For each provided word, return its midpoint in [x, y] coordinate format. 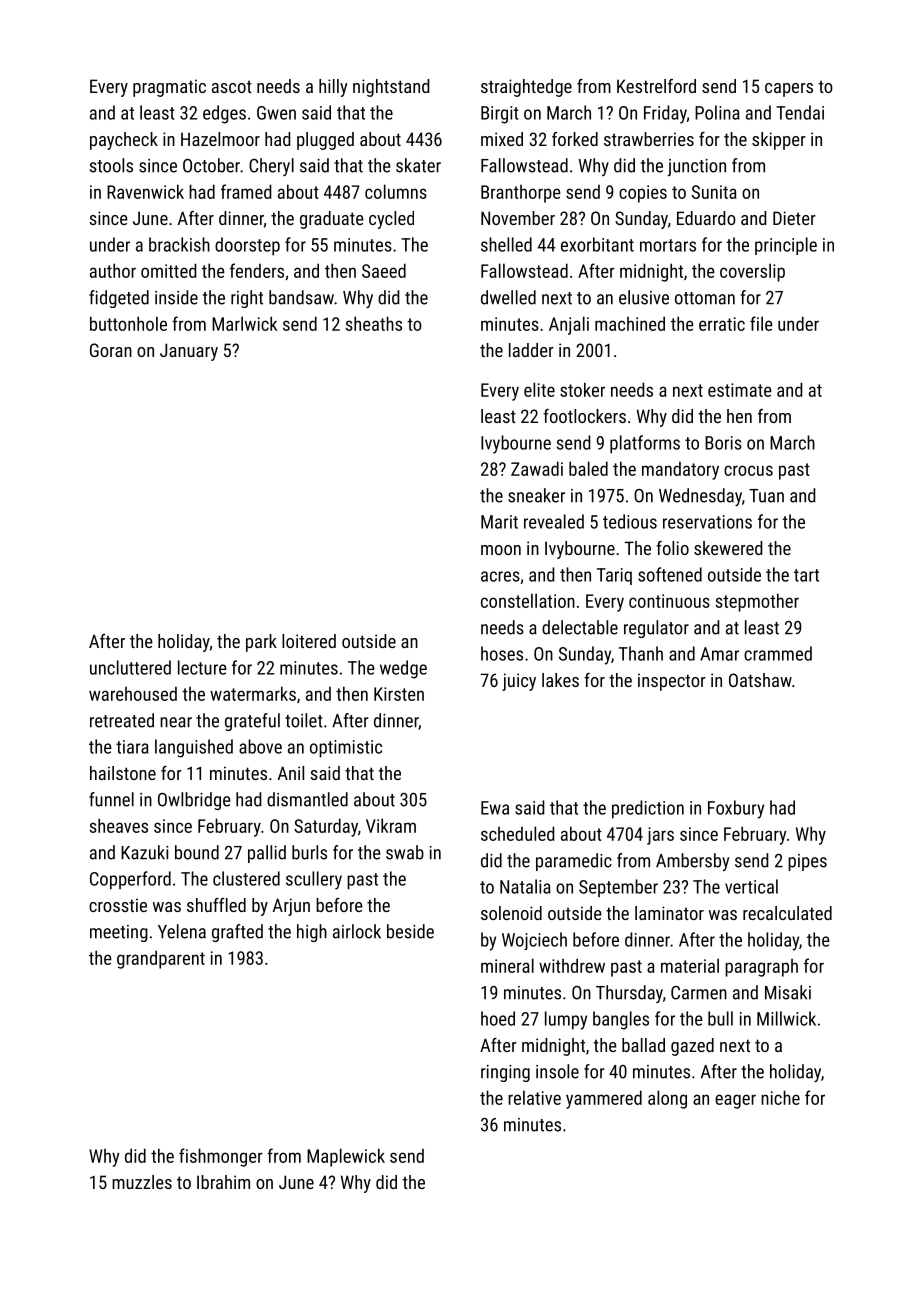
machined [630, 323]
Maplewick [346, 1157]
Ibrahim [223, 1182]
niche [780, 1097]
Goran [111, 350]
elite [539, 389]
